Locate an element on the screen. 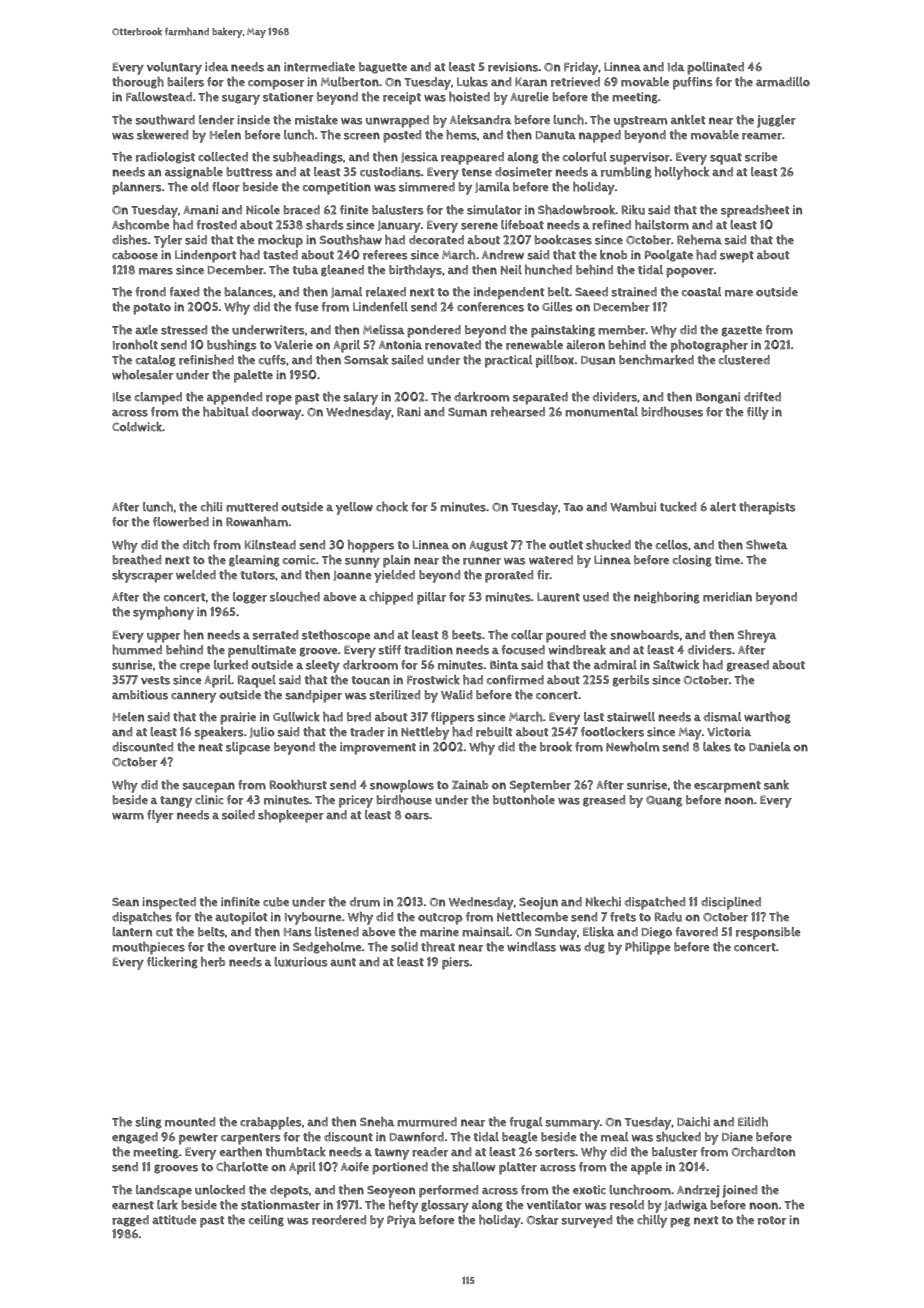 Image resolution: width=924 pixels, height=1308 pixels. intermediate is located at coordinates (319, 67).
